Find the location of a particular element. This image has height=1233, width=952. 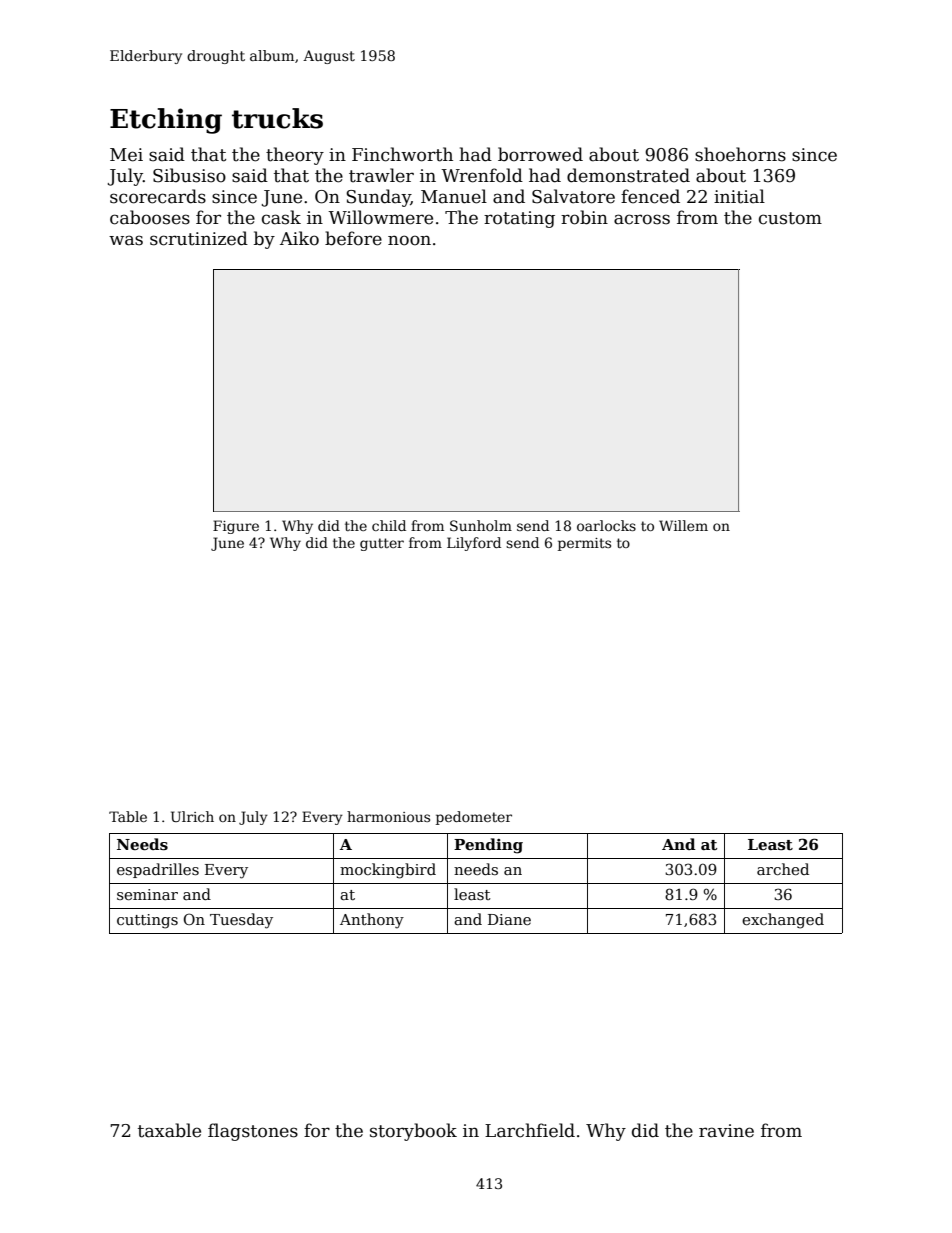

custom is located at coordinates (790, 218).
